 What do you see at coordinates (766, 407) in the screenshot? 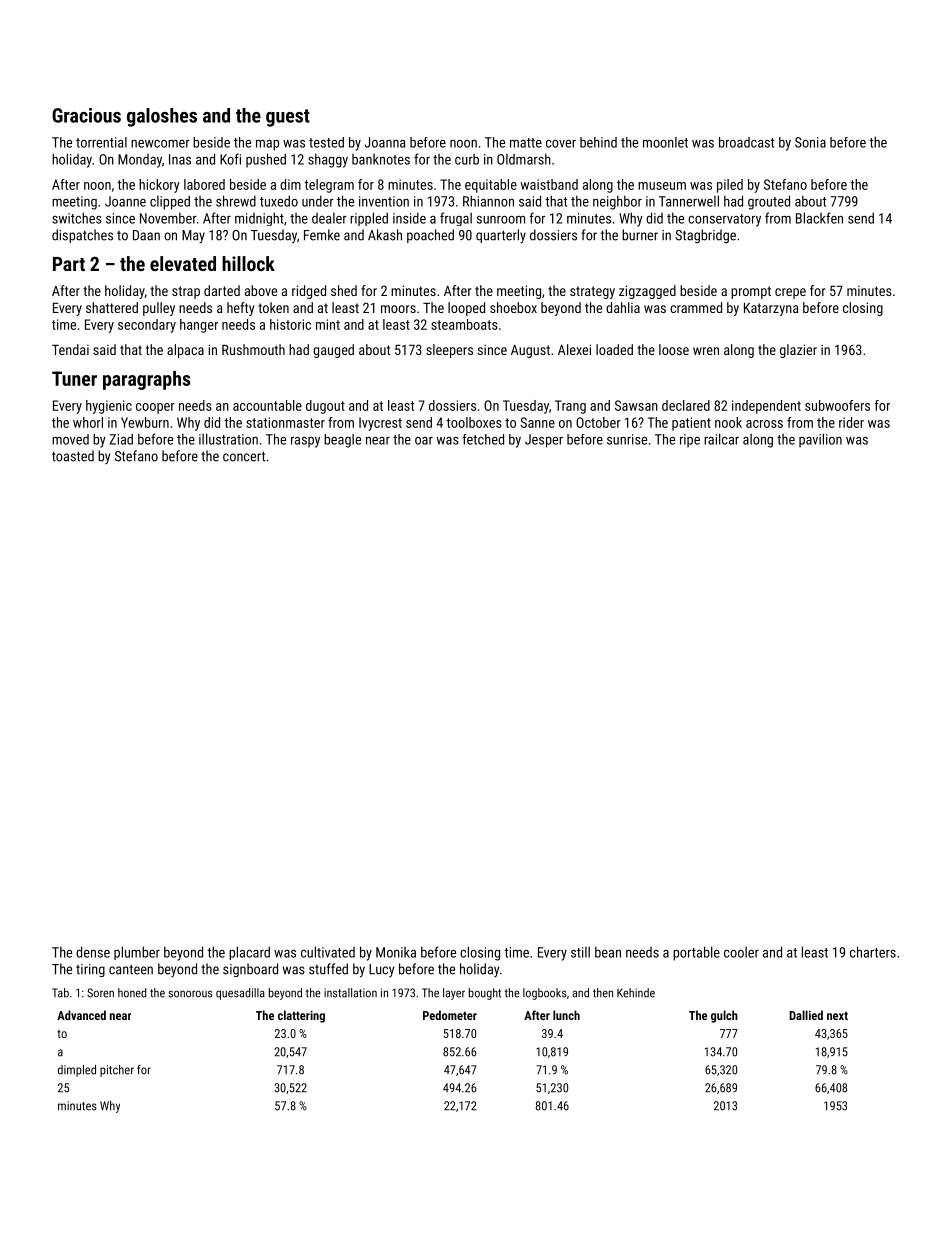
I see `independent` at bounding box center [766, 407].
